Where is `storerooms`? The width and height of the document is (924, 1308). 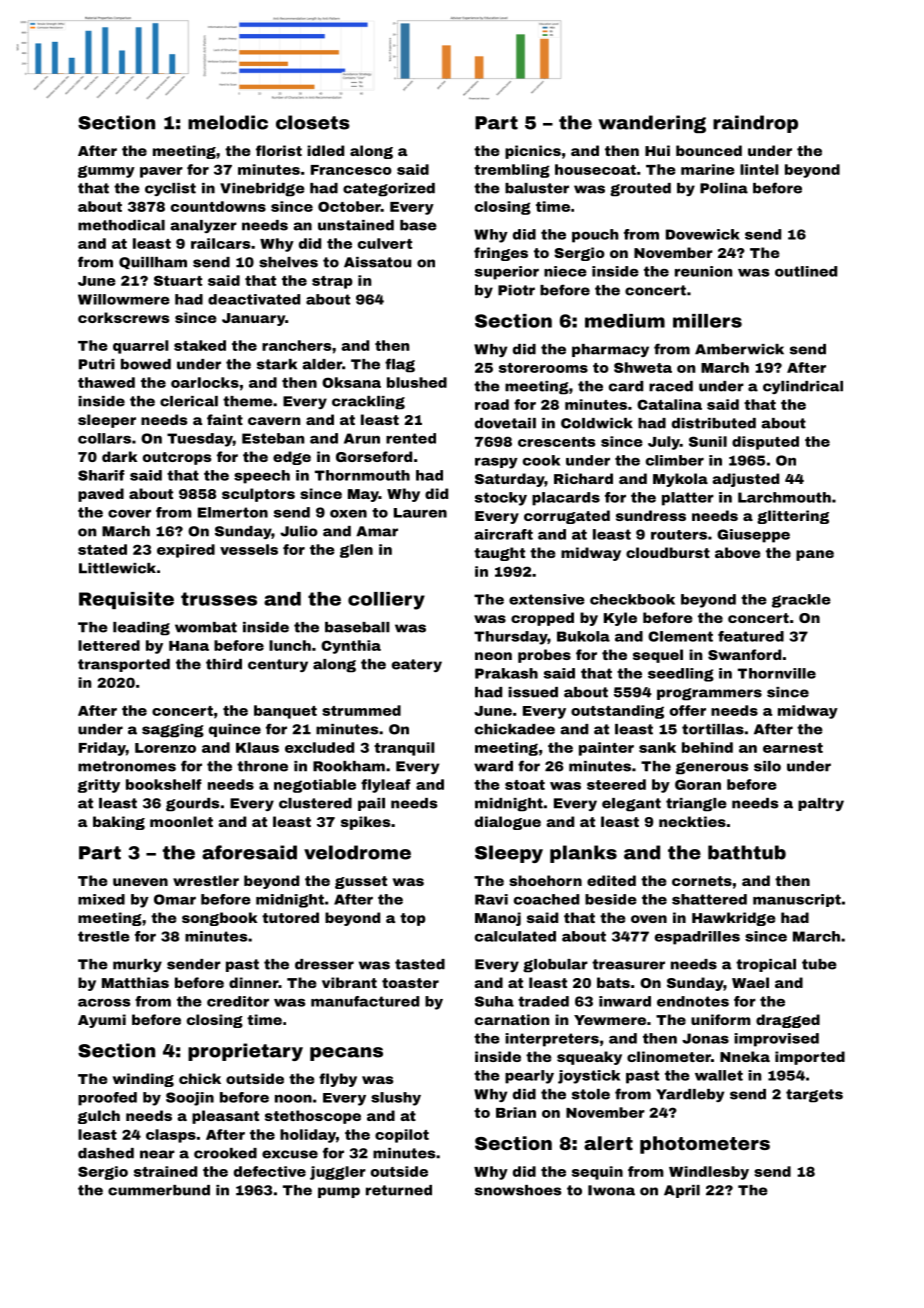 storerooms is located at coordinates (543, 368).
